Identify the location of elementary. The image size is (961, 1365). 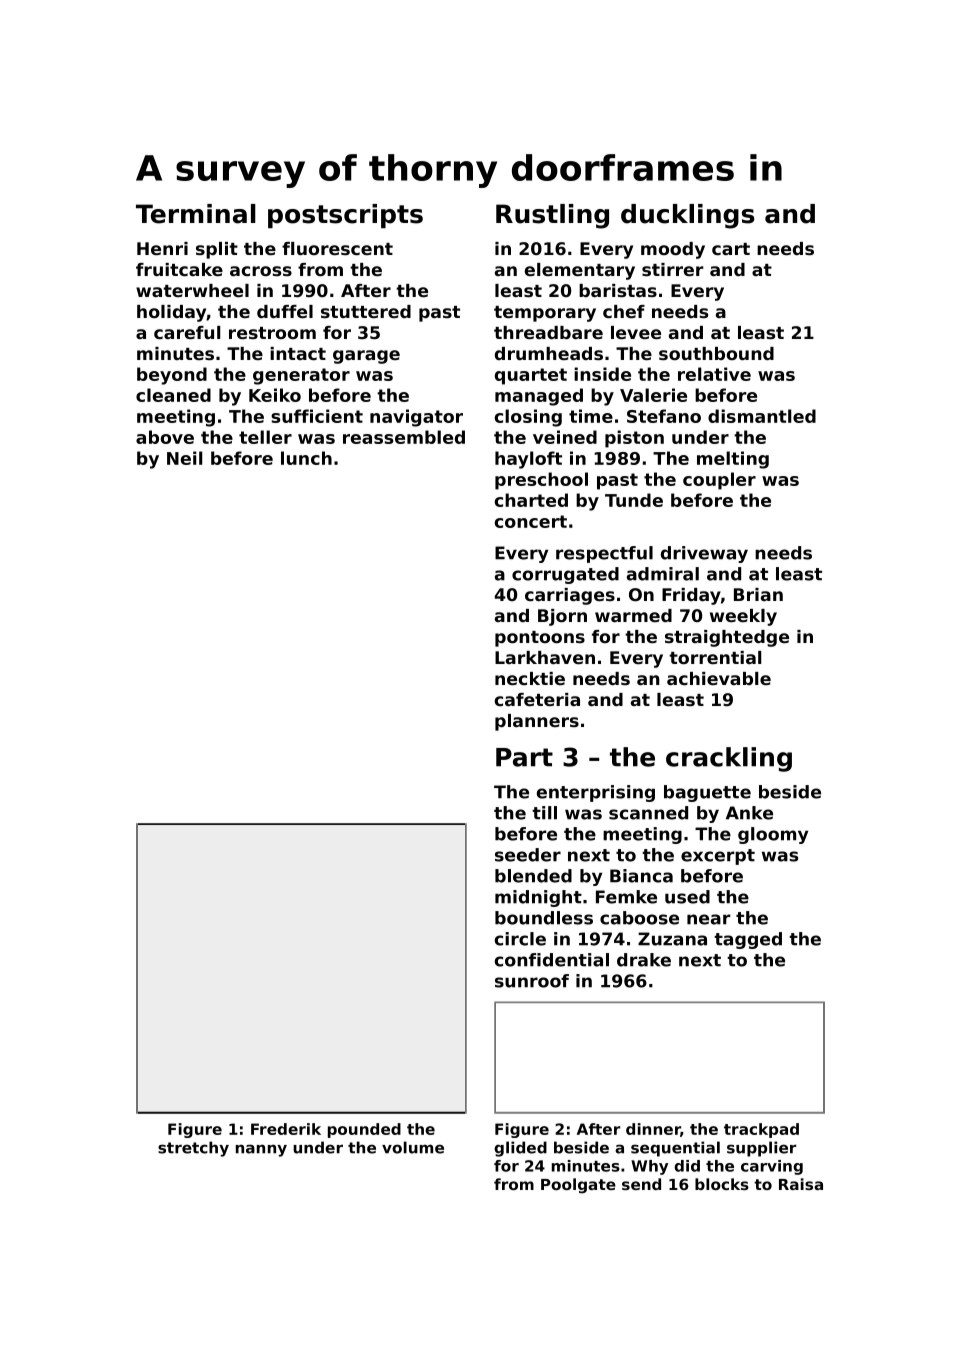
(580, 271).
